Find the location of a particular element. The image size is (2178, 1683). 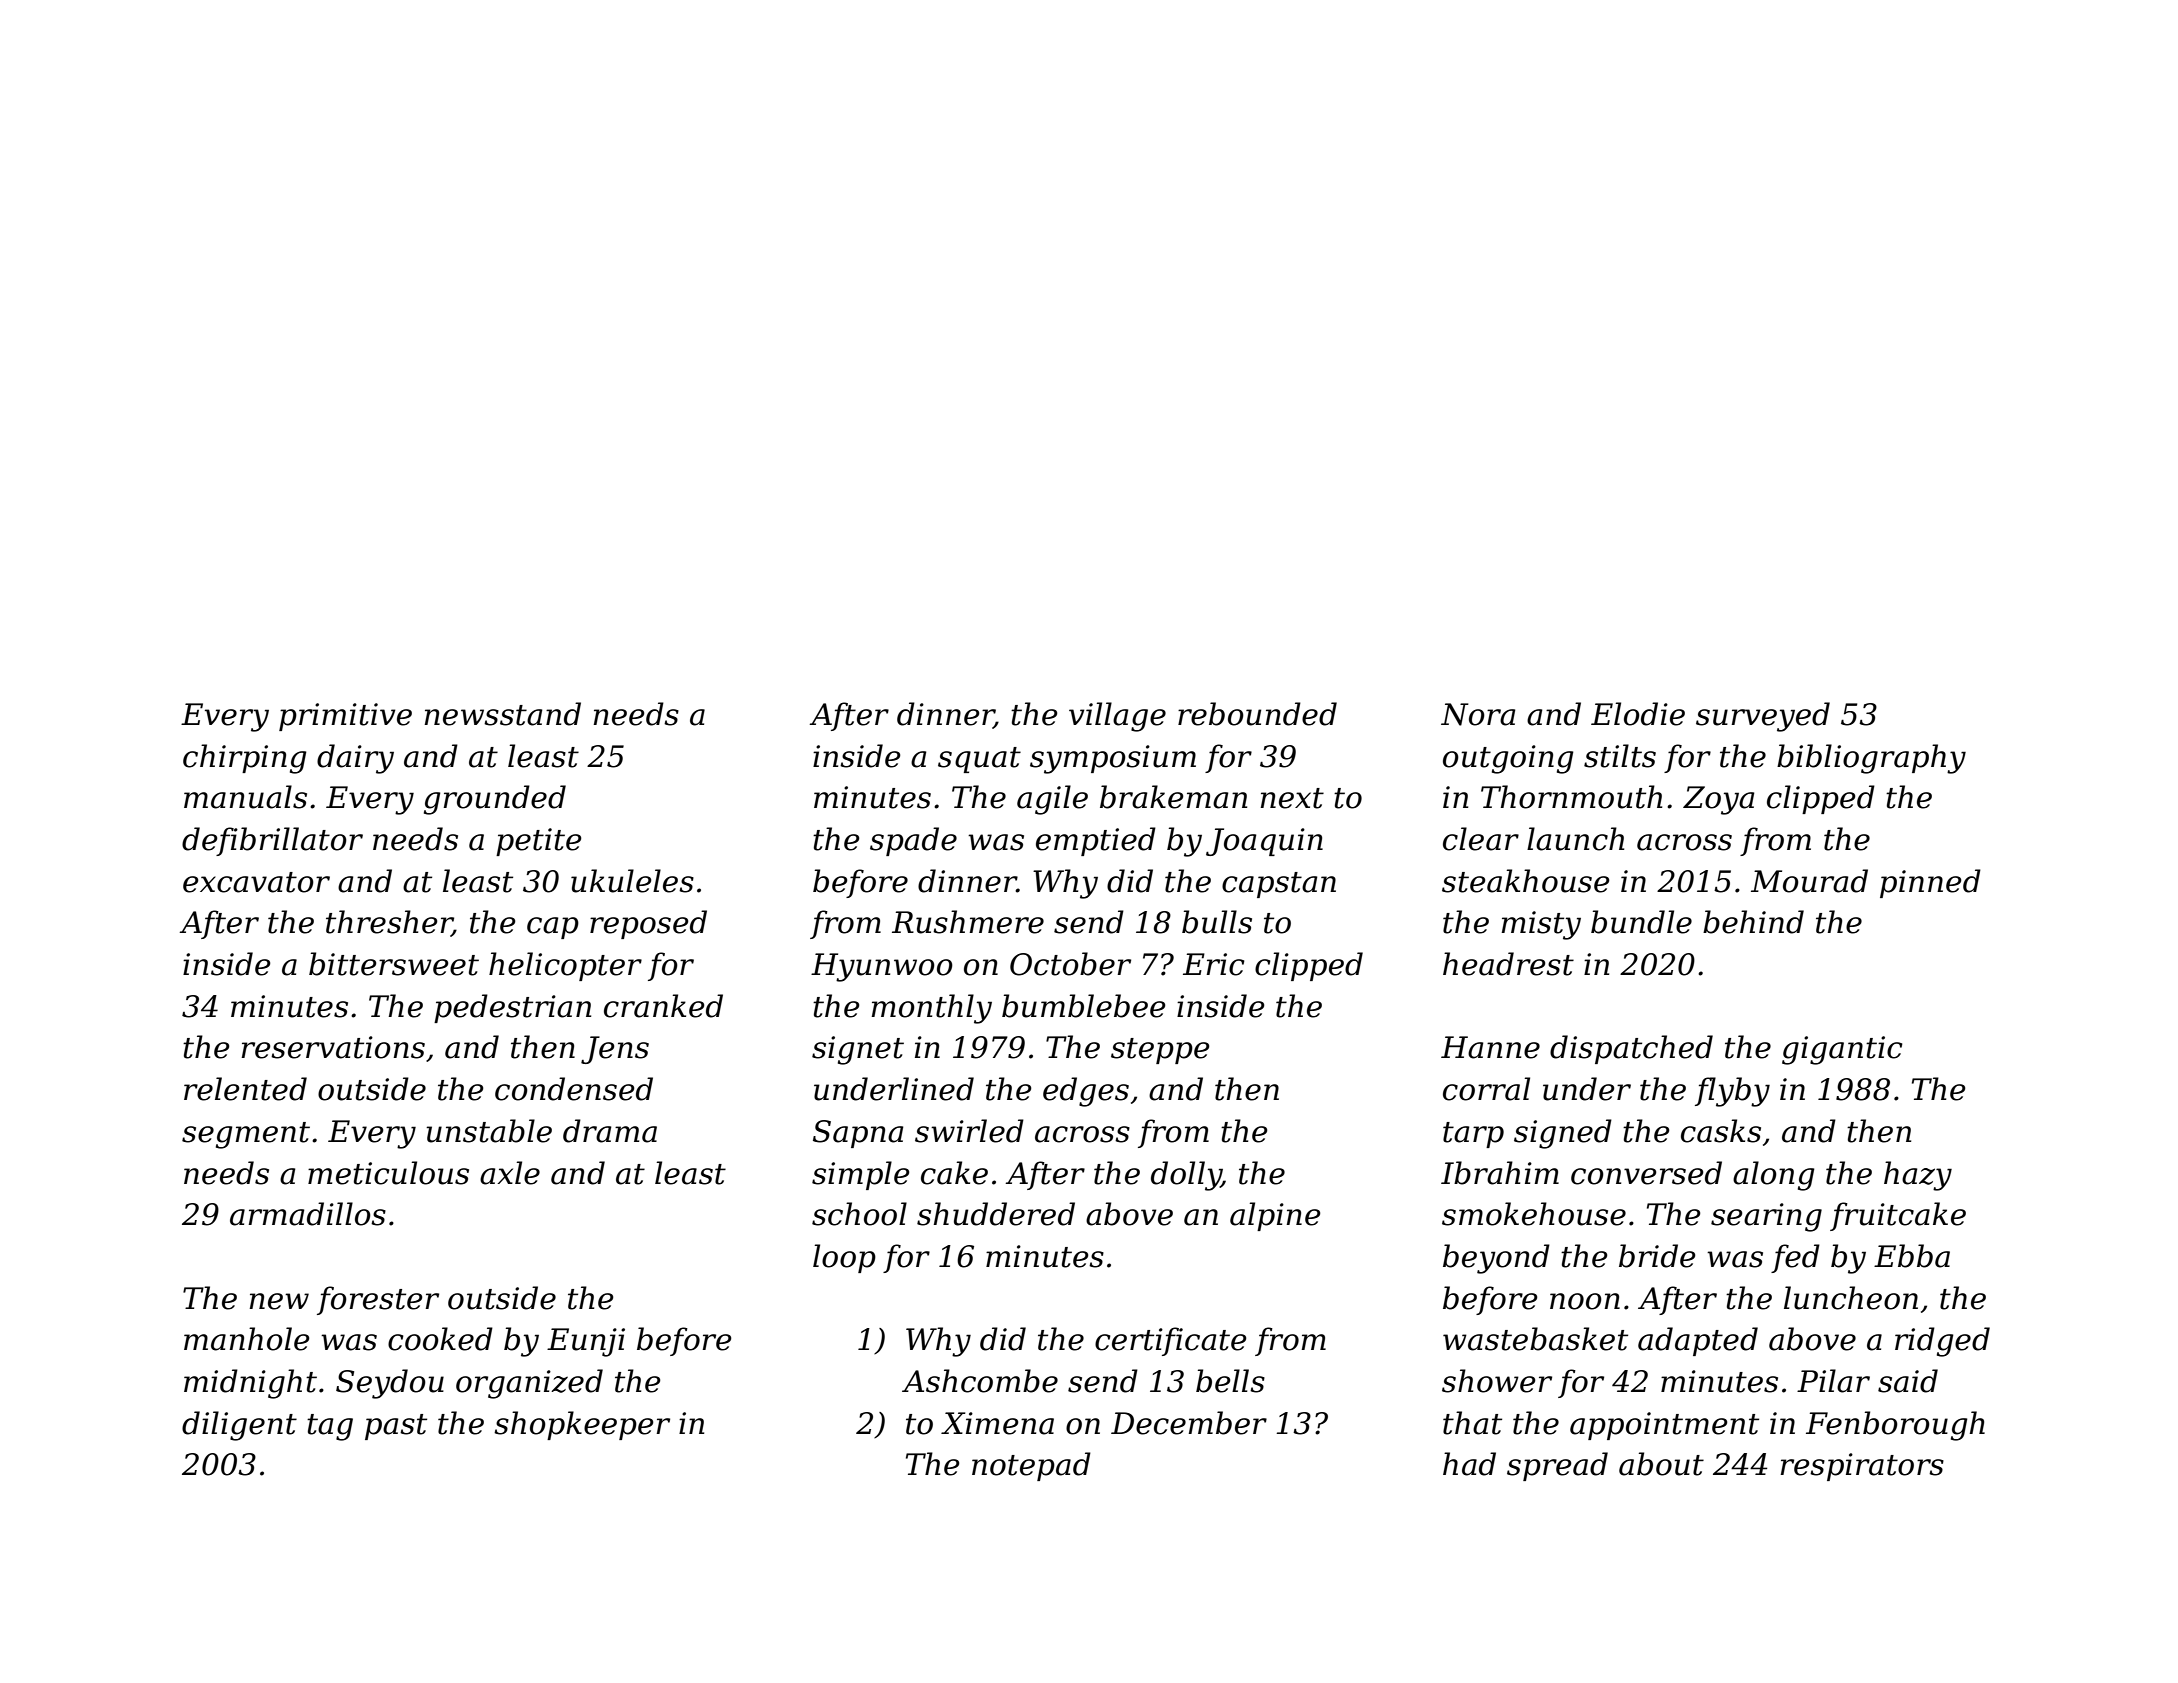

surveyed is located at coordinates (1763, 717).
